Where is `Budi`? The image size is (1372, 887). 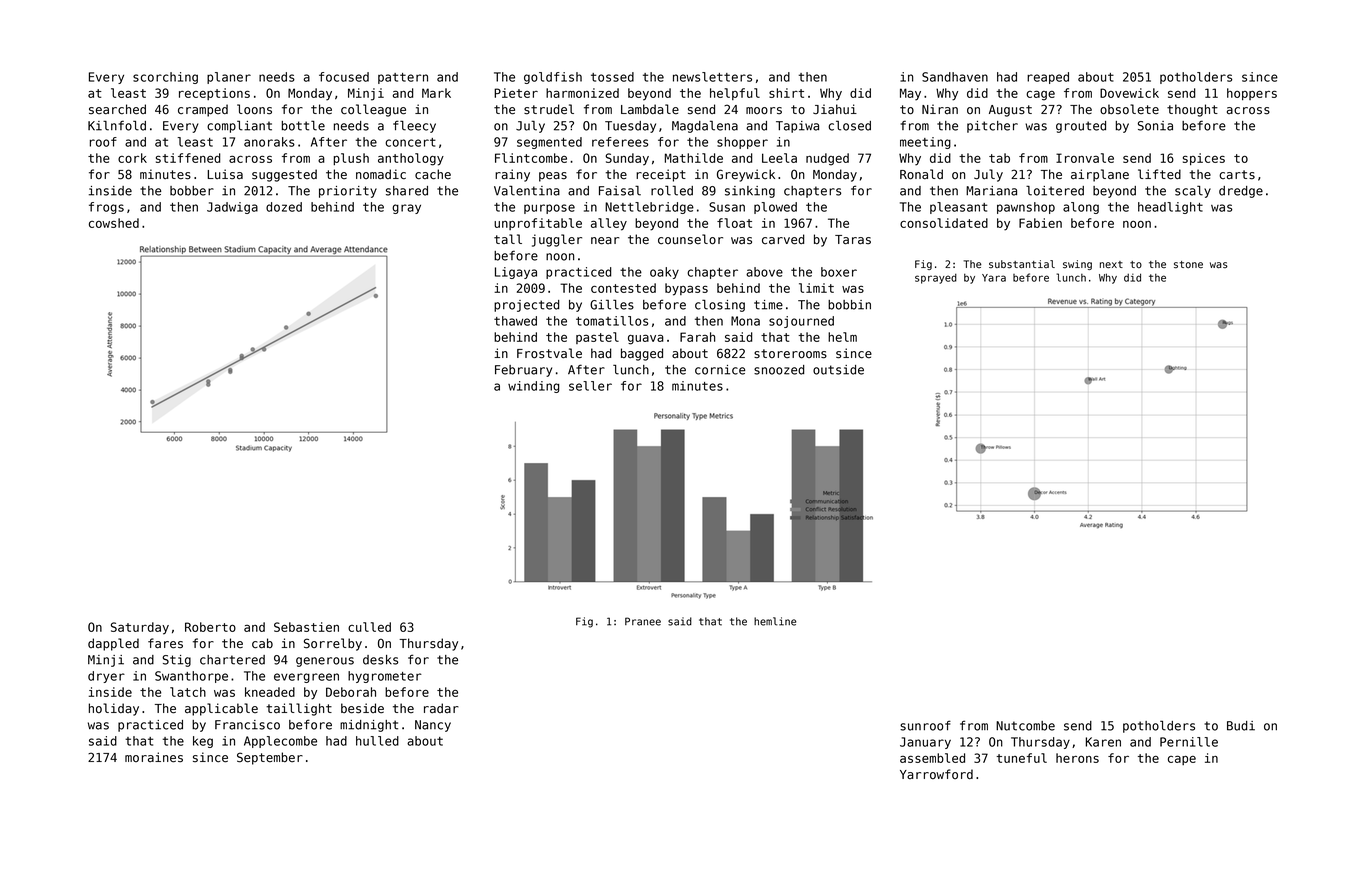 Budi is located at coordinates (1241, 726).
